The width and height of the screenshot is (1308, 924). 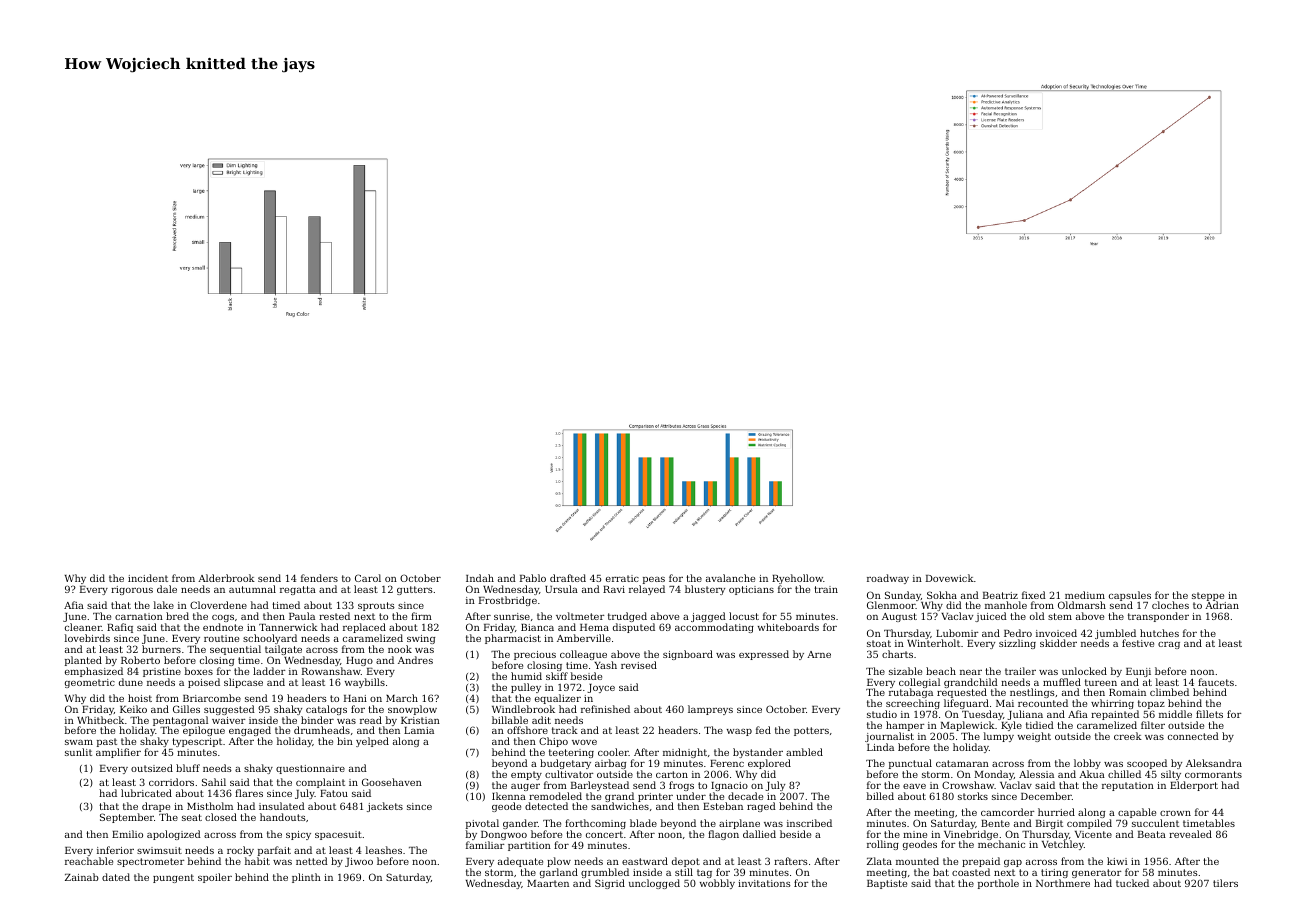 I want to click on Alderbrook, so click(x=226, y=578).
